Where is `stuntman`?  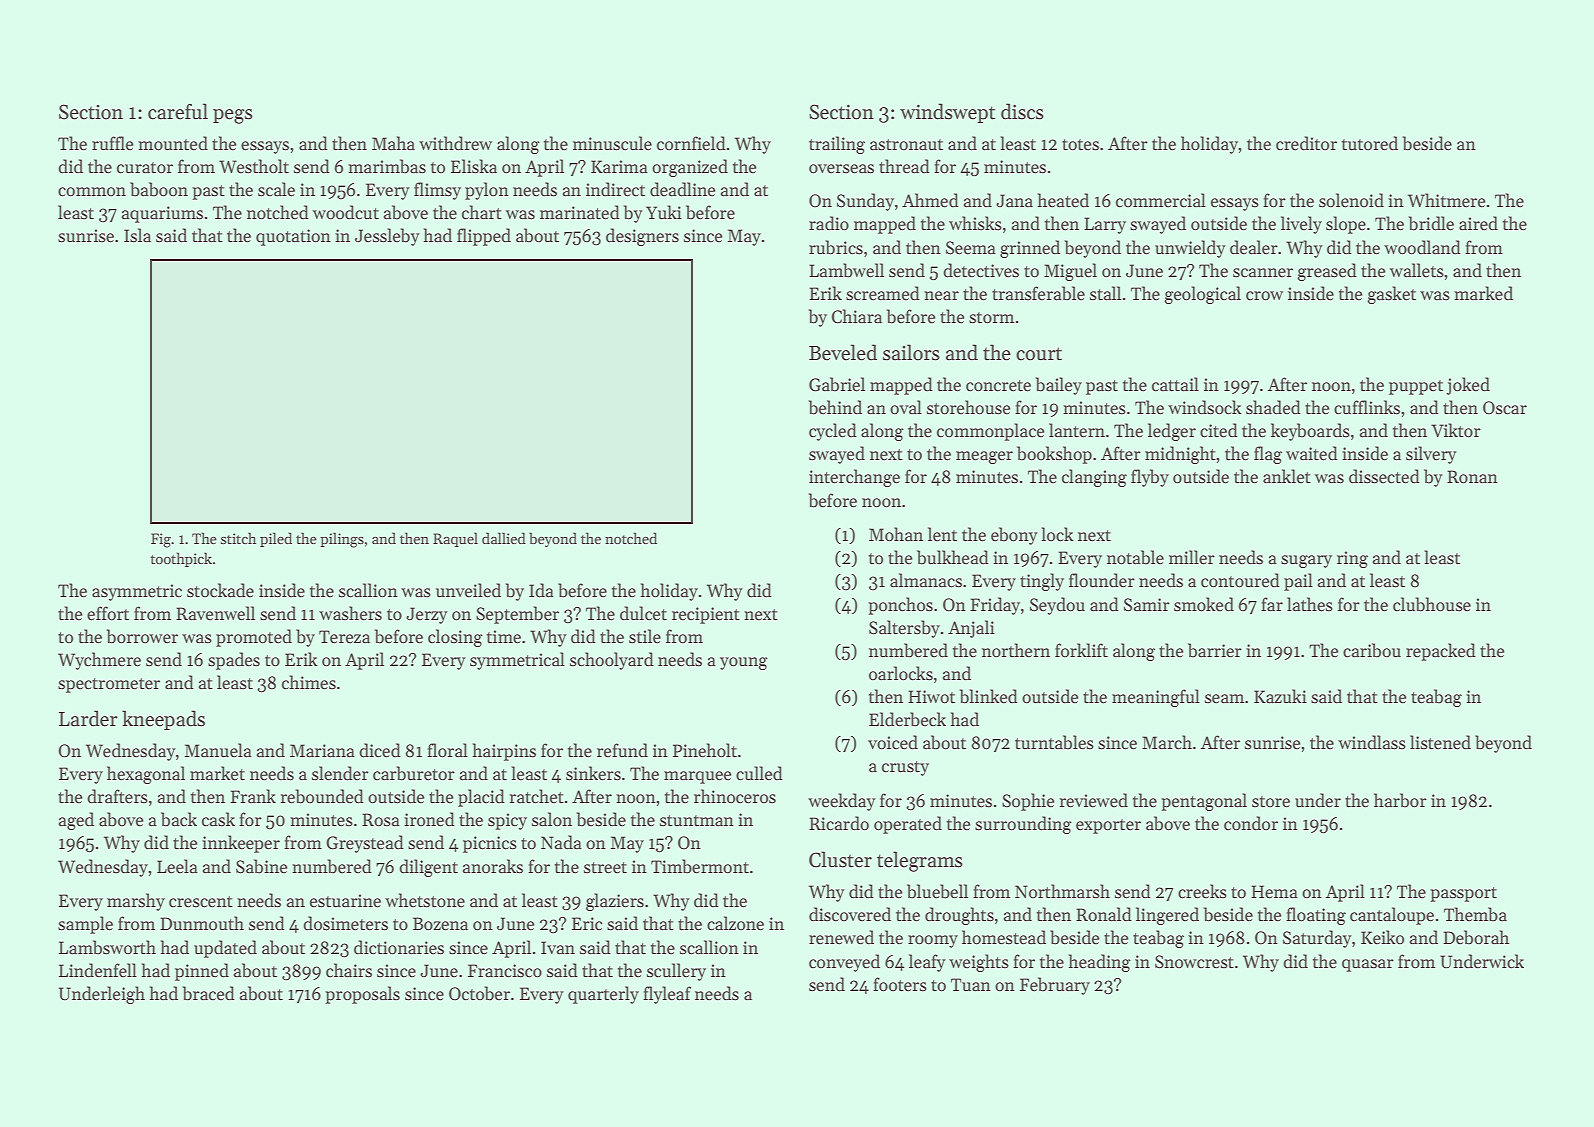
stuntman is located at coordinates (697, 821).
